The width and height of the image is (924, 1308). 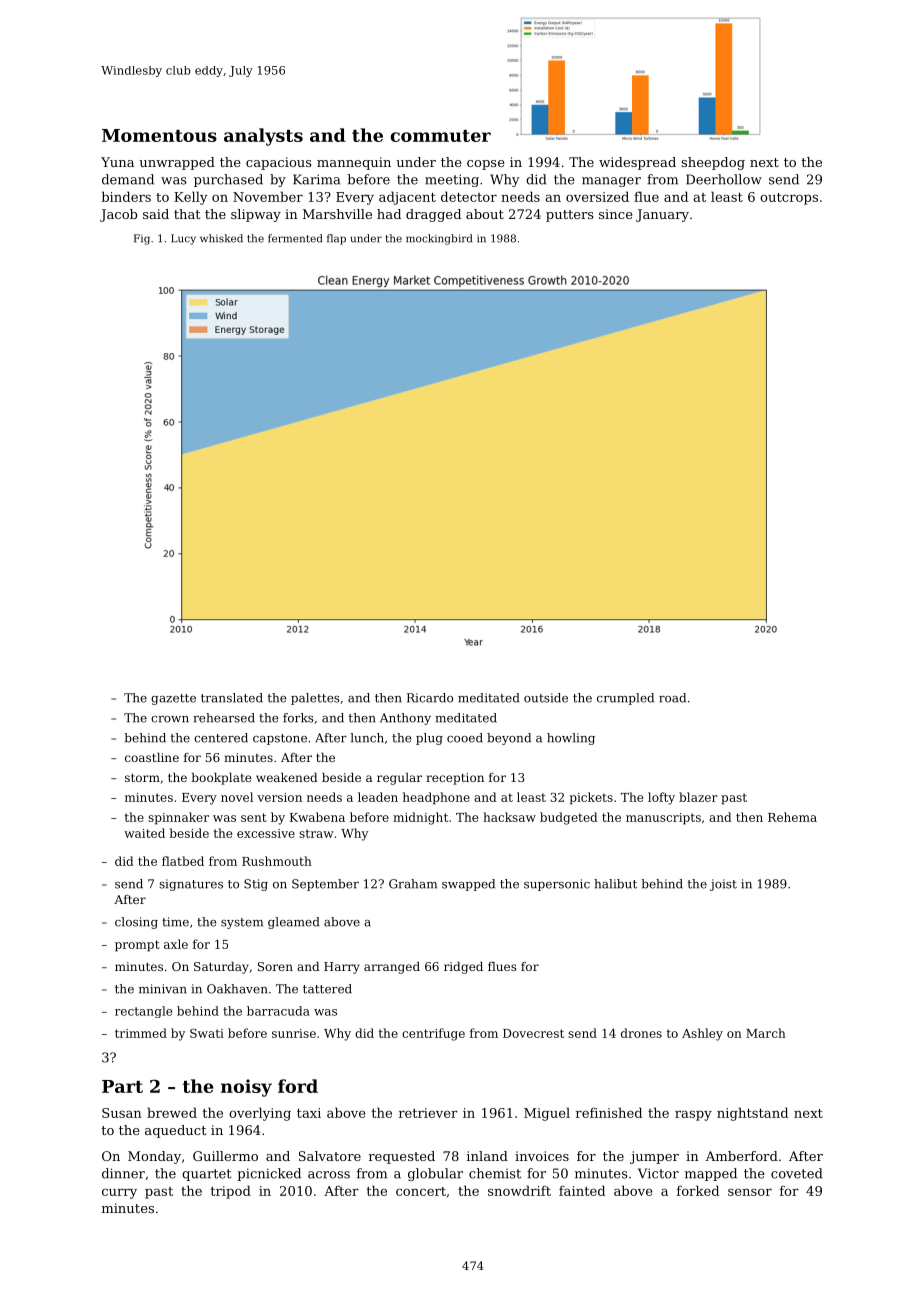 I want to click on capacious, so click(x=279, y=163).
